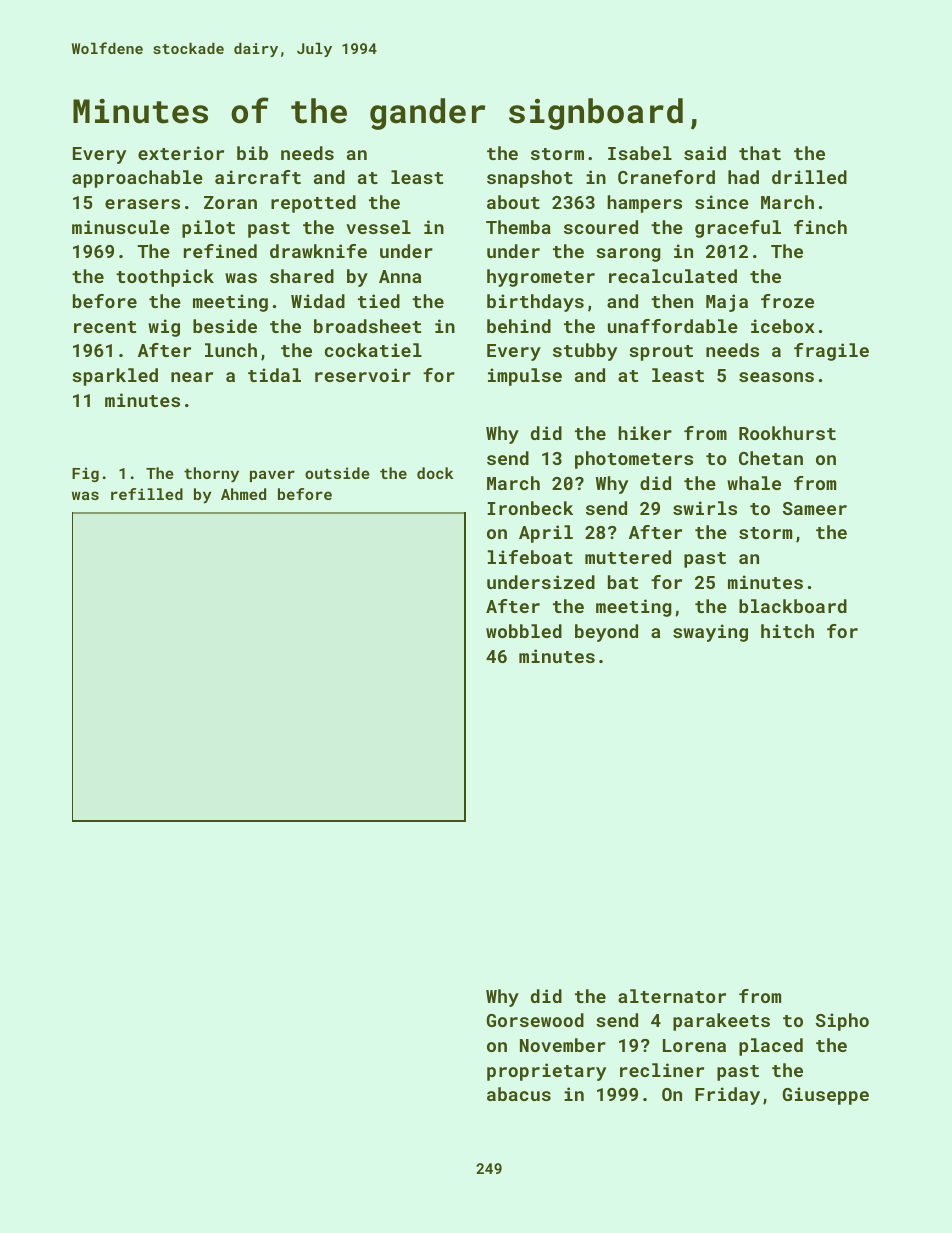 Image resolution: width=952 pixels, height=1233 pixels. What do you see at coordinates (252, 153) in the image?
I see `bib` at bounding box center [252, 153].
